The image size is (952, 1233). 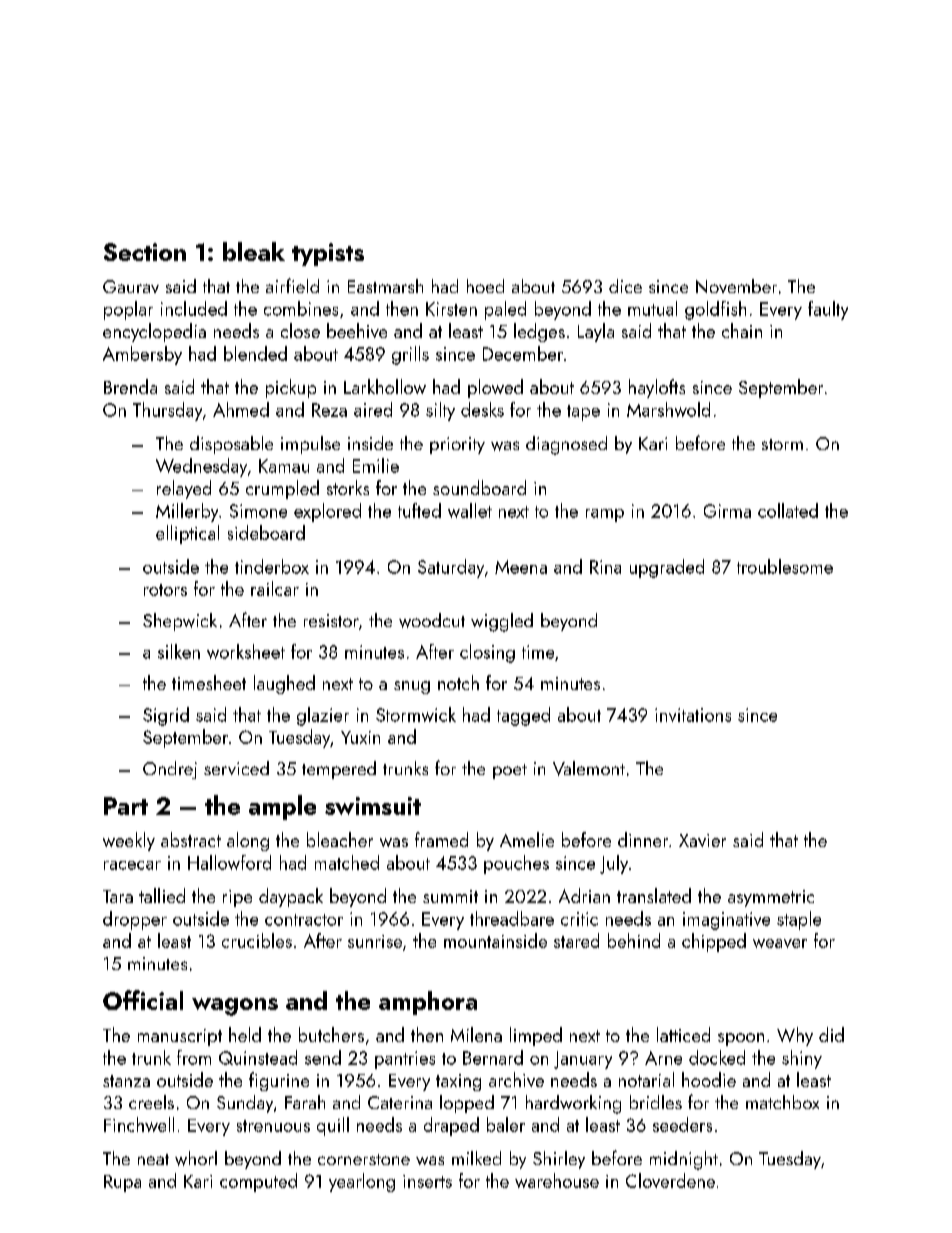 I want to click on translated, so click(x=654, y=895).
